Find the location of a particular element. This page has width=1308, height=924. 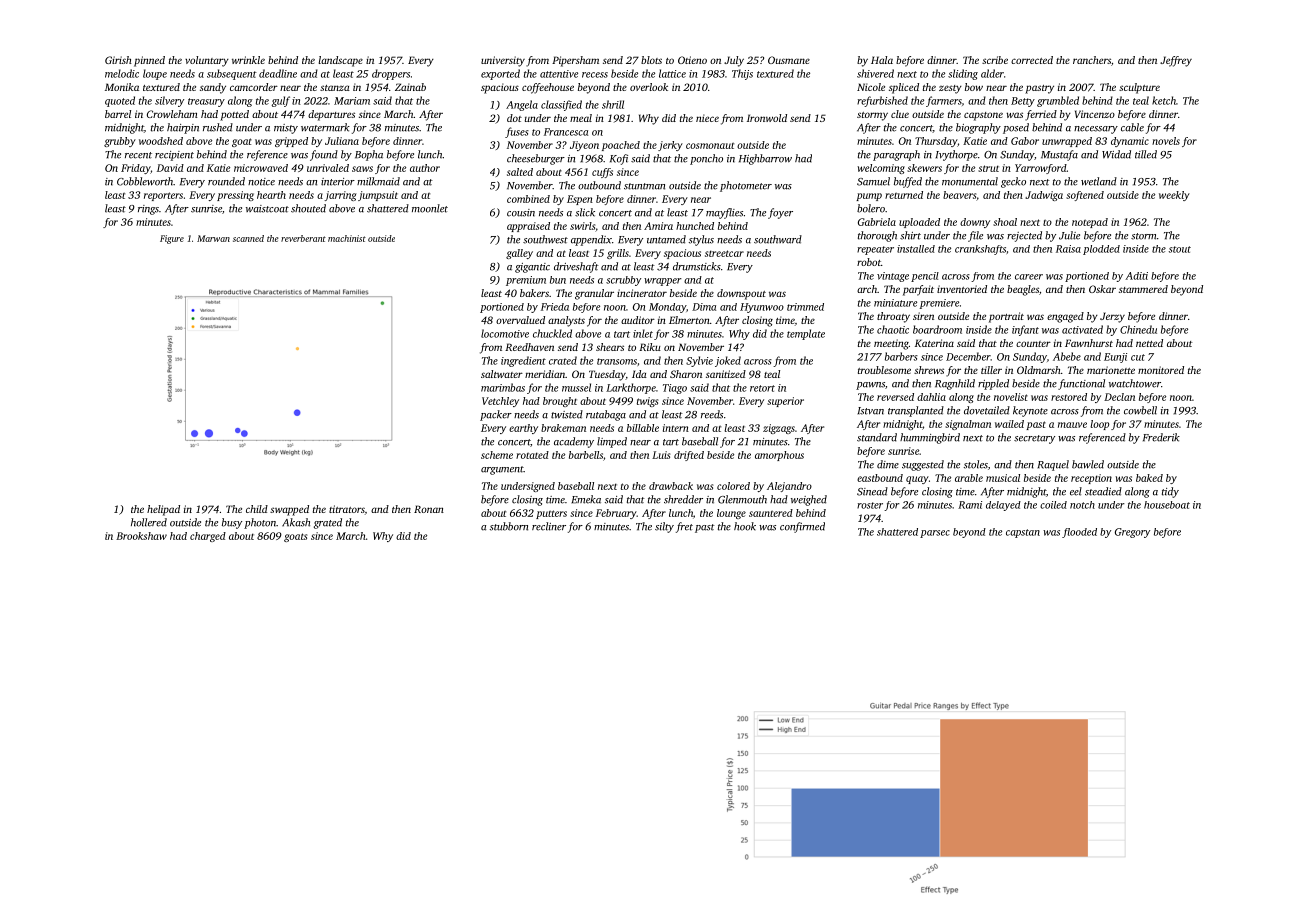

Gregory is located at coordinates (1132, 533).
